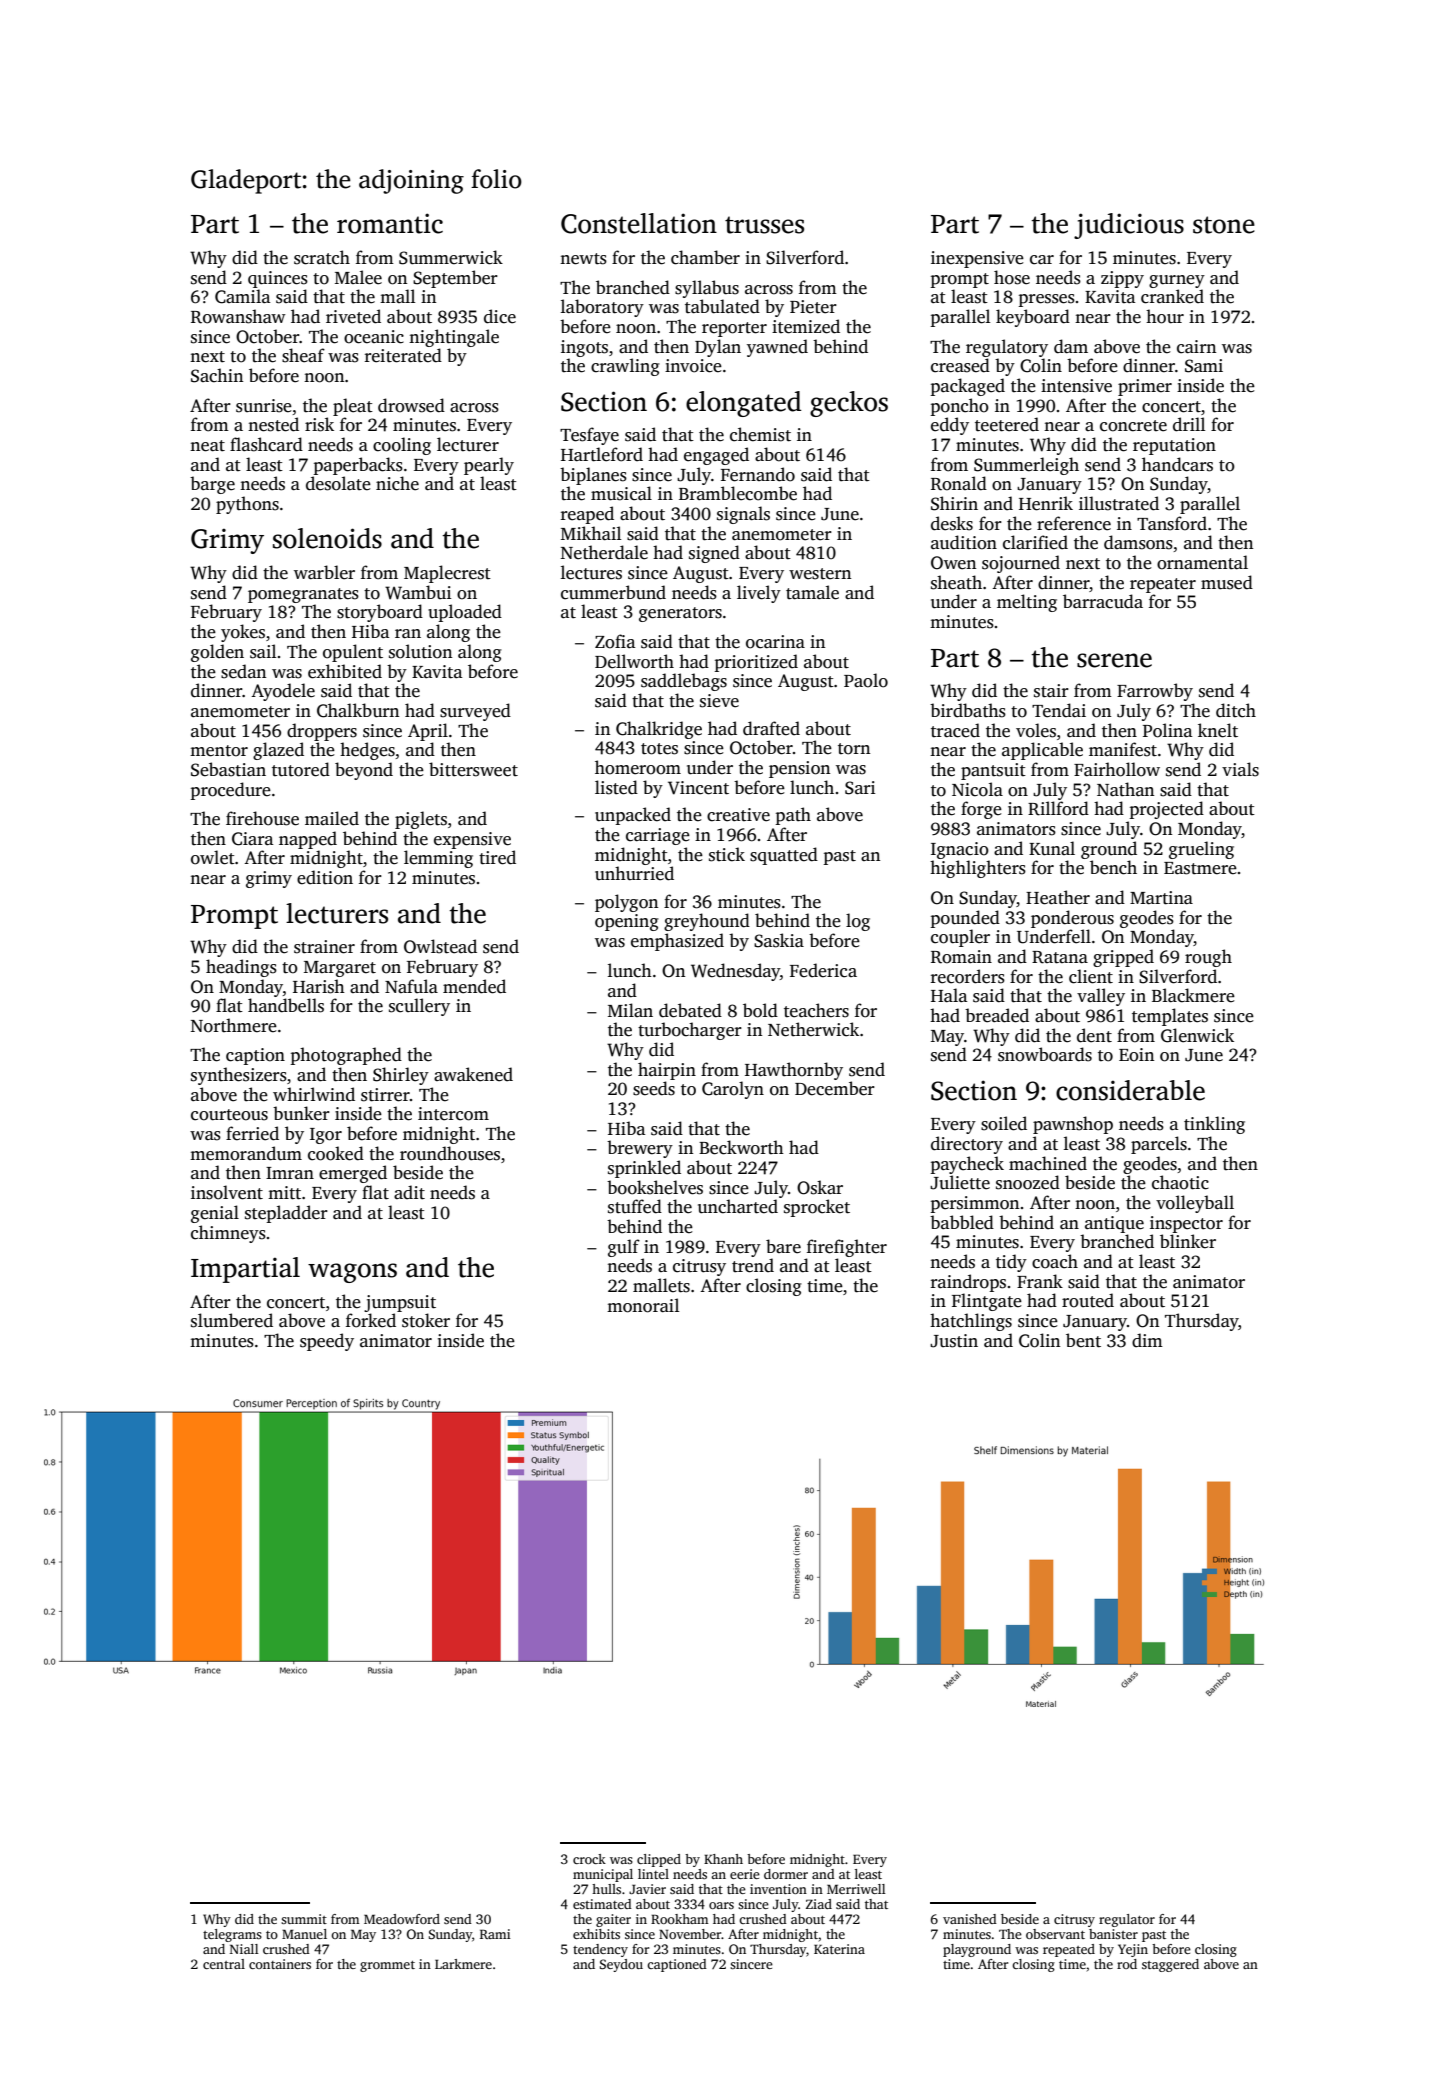 This document has width=1450, height=2100. Describe the element at coordinates (677, 942) in the document. I see `emphasized` at that location.
